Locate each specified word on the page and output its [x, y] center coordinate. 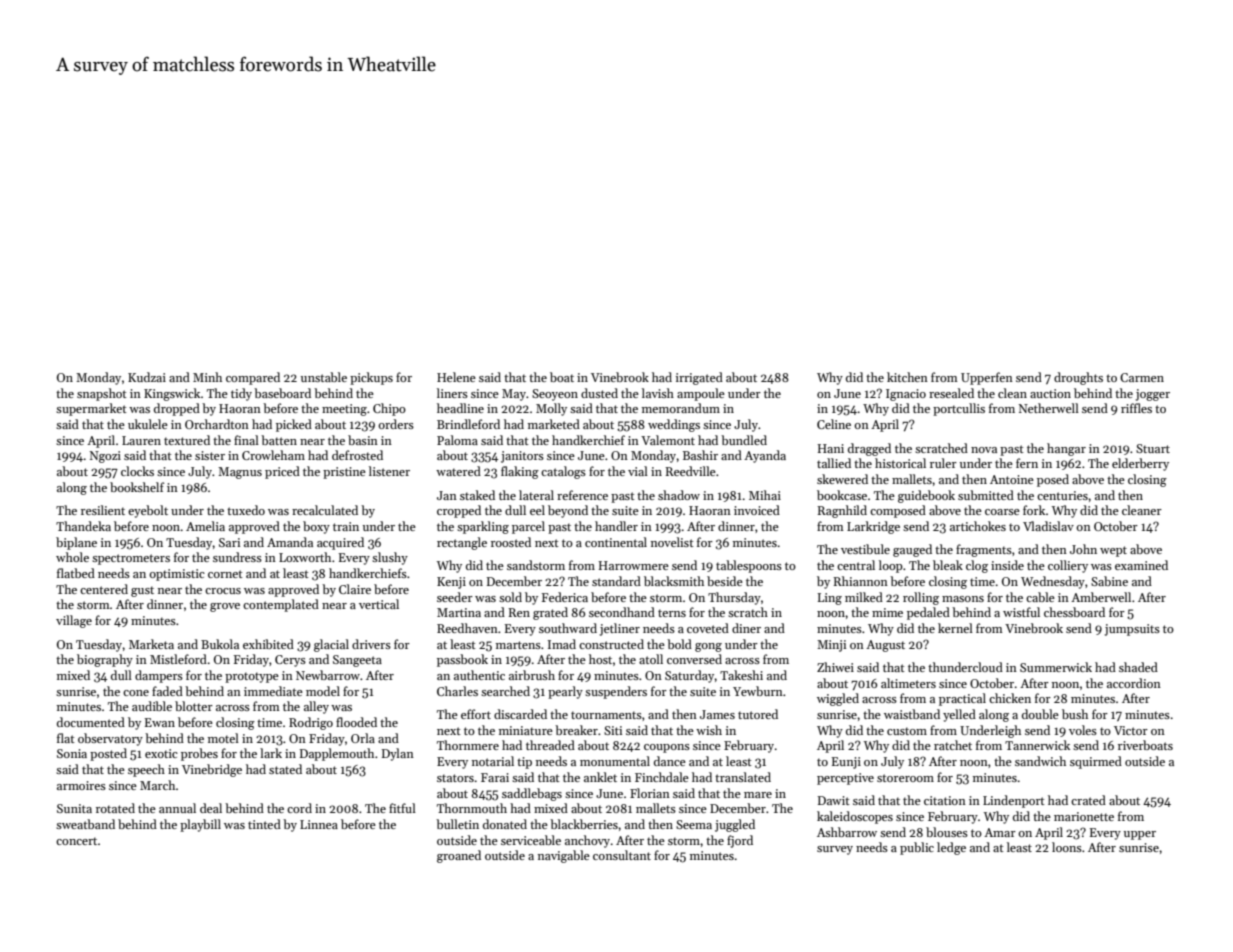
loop [891, 566]
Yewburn [758, 691]
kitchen [907, 377]
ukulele [148, 424]
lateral [536, 495]
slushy [390, 558]
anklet [600, 777]
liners [452, 393]
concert [76, 841]
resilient [103, 510]
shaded [1138, 667]
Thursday [734, 598]
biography [105, 660]
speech [146, 770]
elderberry [1140, 464]
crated [1088, 800]
